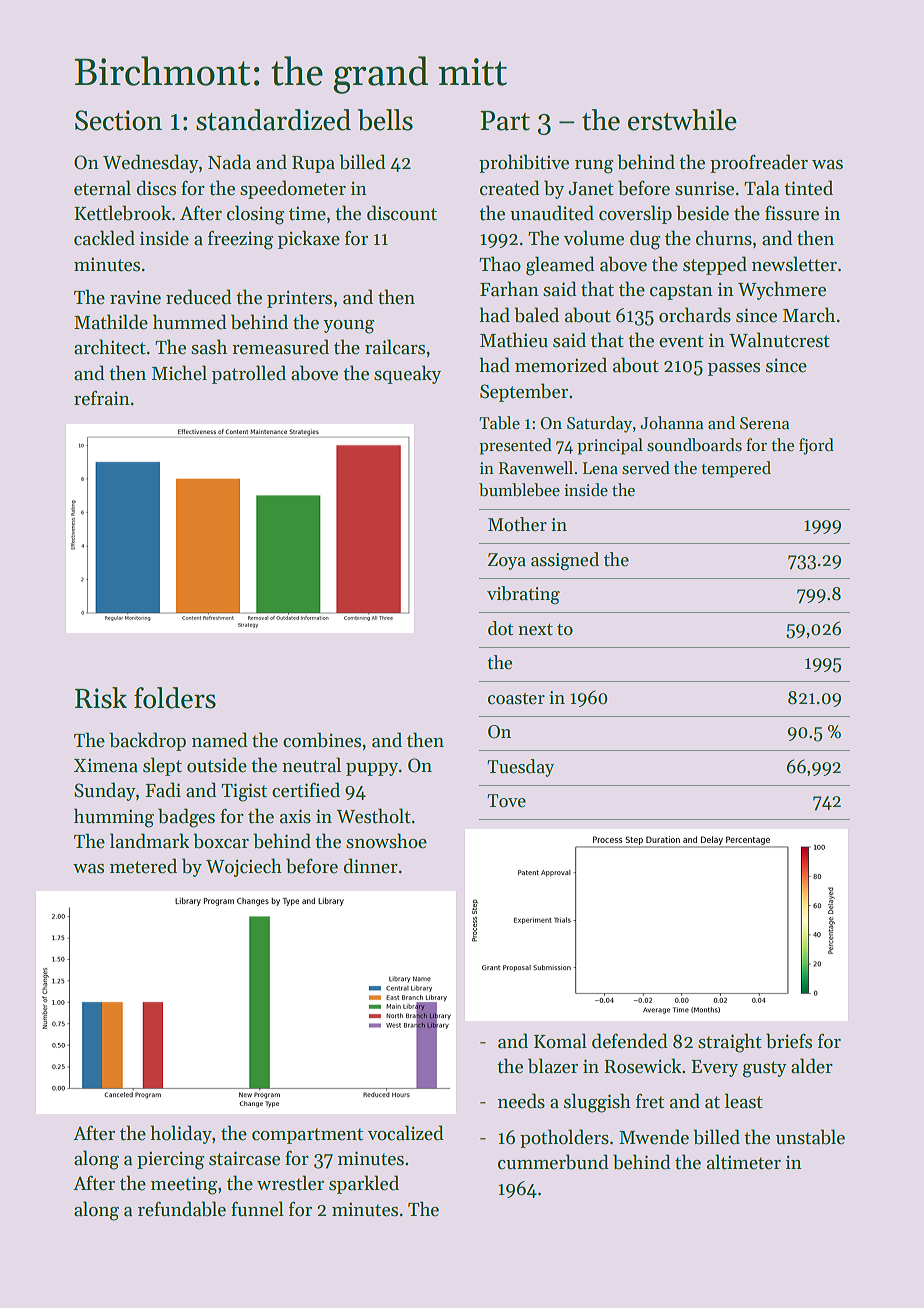 This screenshot has height=1308, width=924. Describe the element at coordinates (118, 120) in the screenshot. I see `Section` at that location.
